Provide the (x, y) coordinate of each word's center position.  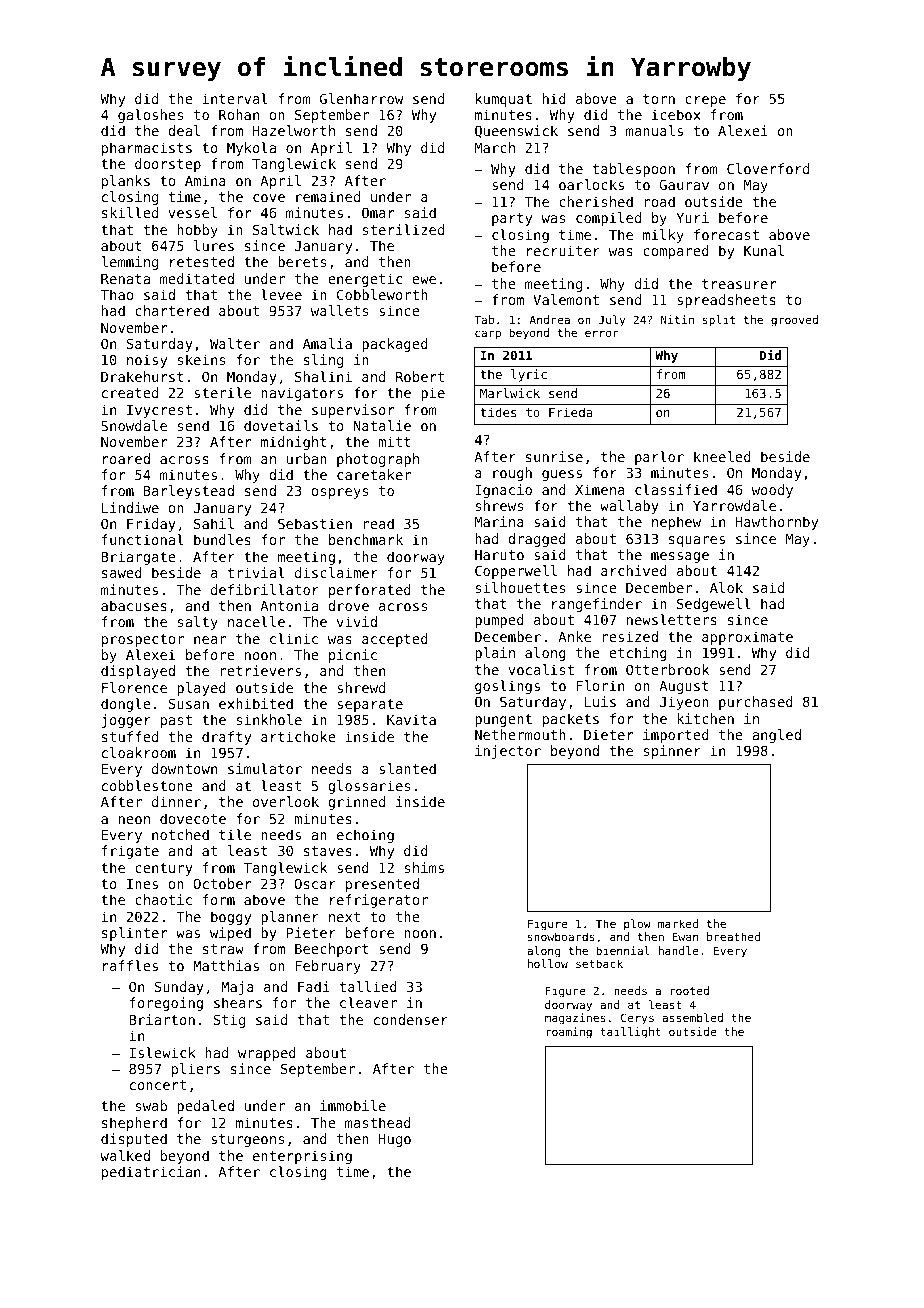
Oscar (315, 883)
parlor (659, 458)
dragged (537, 540)
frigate (130, 852)
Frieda (571, 412)
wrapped (267, 1054)
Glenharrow (361, 98)
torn (659, 99)
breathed (733, 936)
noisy (147, 361)
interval (235, 98)
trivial (256, 572)
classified (676, 489)
